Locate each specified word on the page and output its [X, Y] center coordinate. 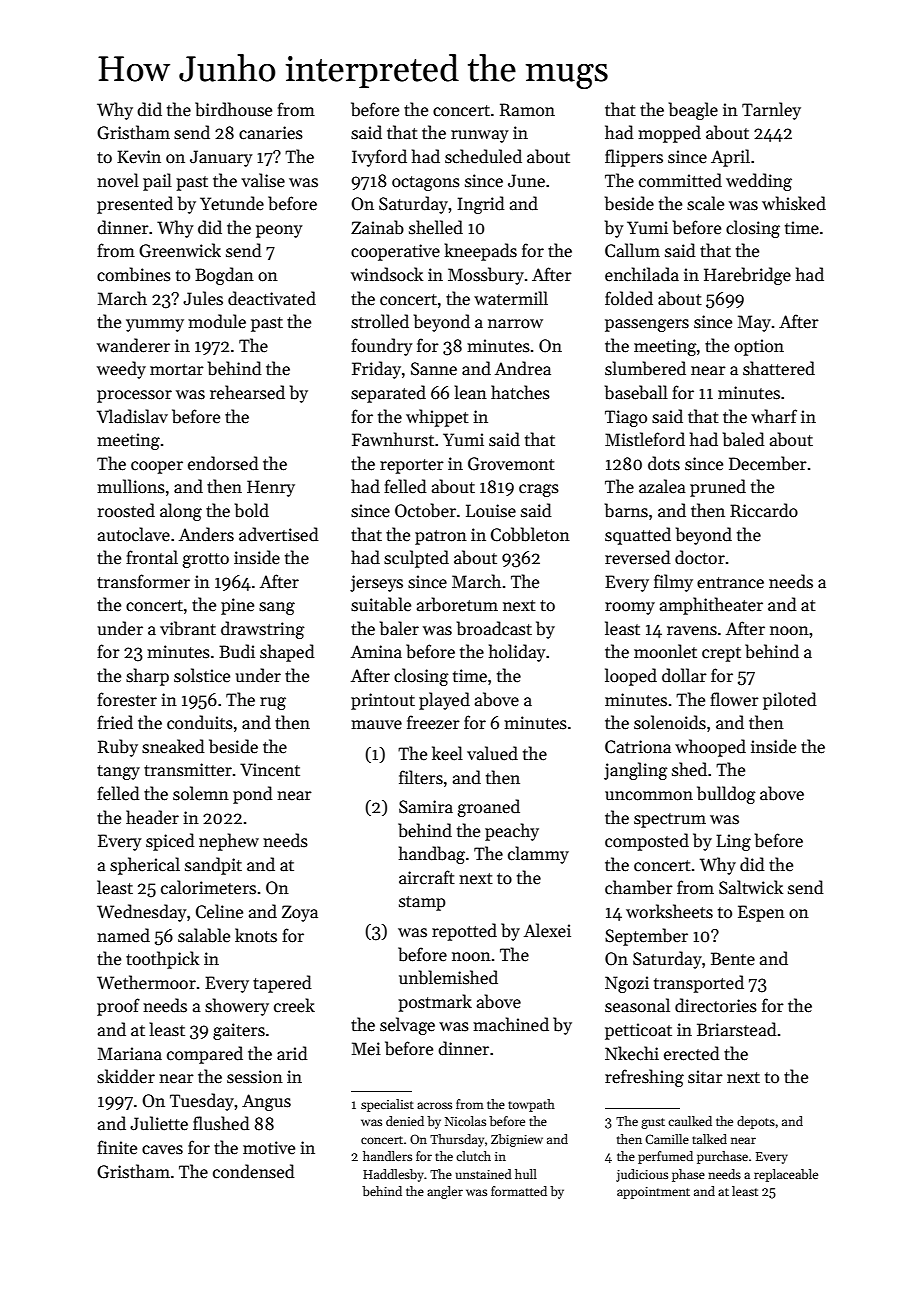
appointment [653, 1193]
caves [162, 1150]
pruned [718, 488]
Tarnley [771, 111]
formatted [519, 1191]
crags [539, 490]
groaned [489, 808]
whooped [710, 748]
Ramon [527, 110]
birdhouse [233, 109]
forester [127, 699]
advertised [279, 534]
